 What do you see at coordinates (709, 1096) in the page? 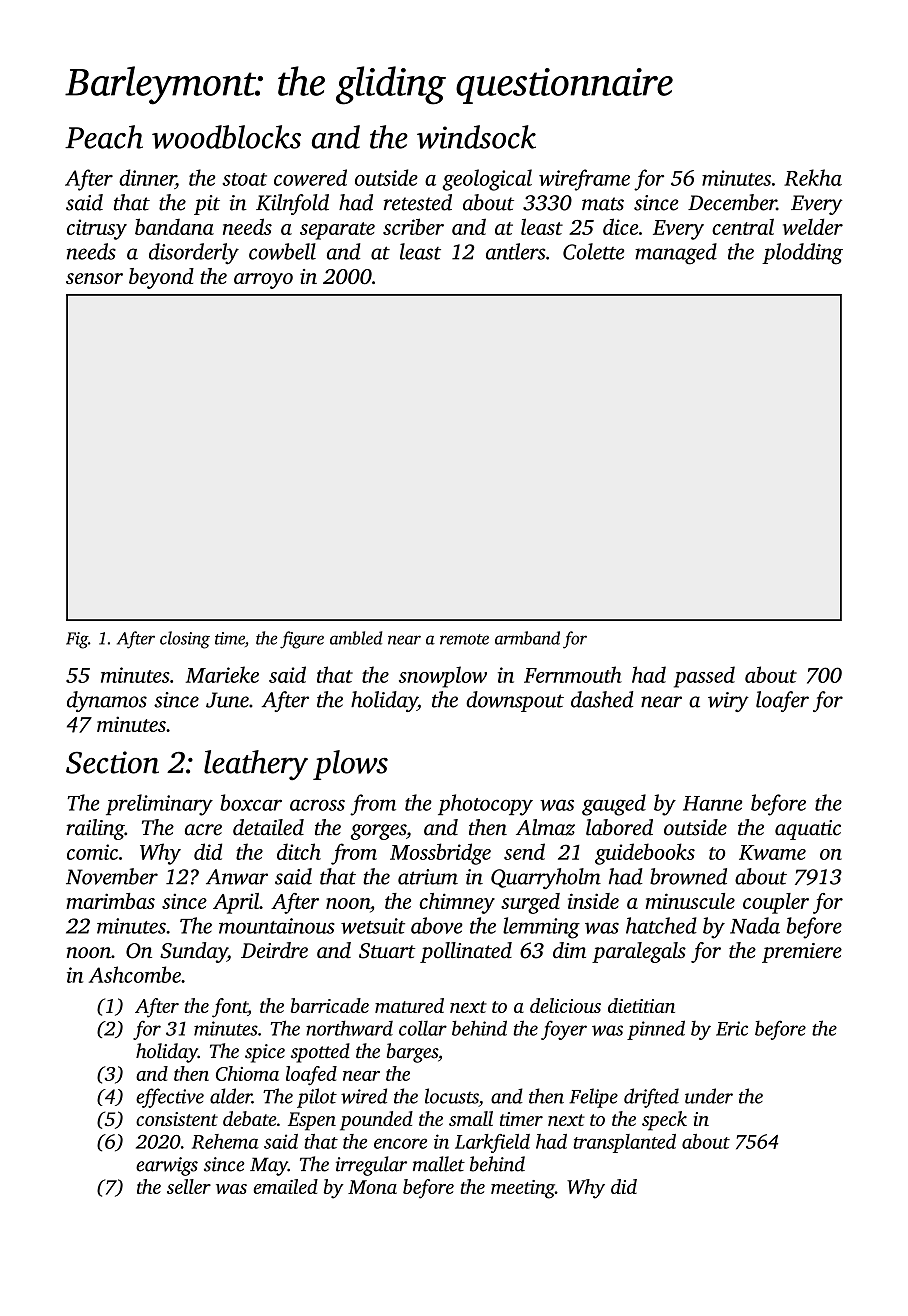
I see `under` at bounding box center [709, 1096].
